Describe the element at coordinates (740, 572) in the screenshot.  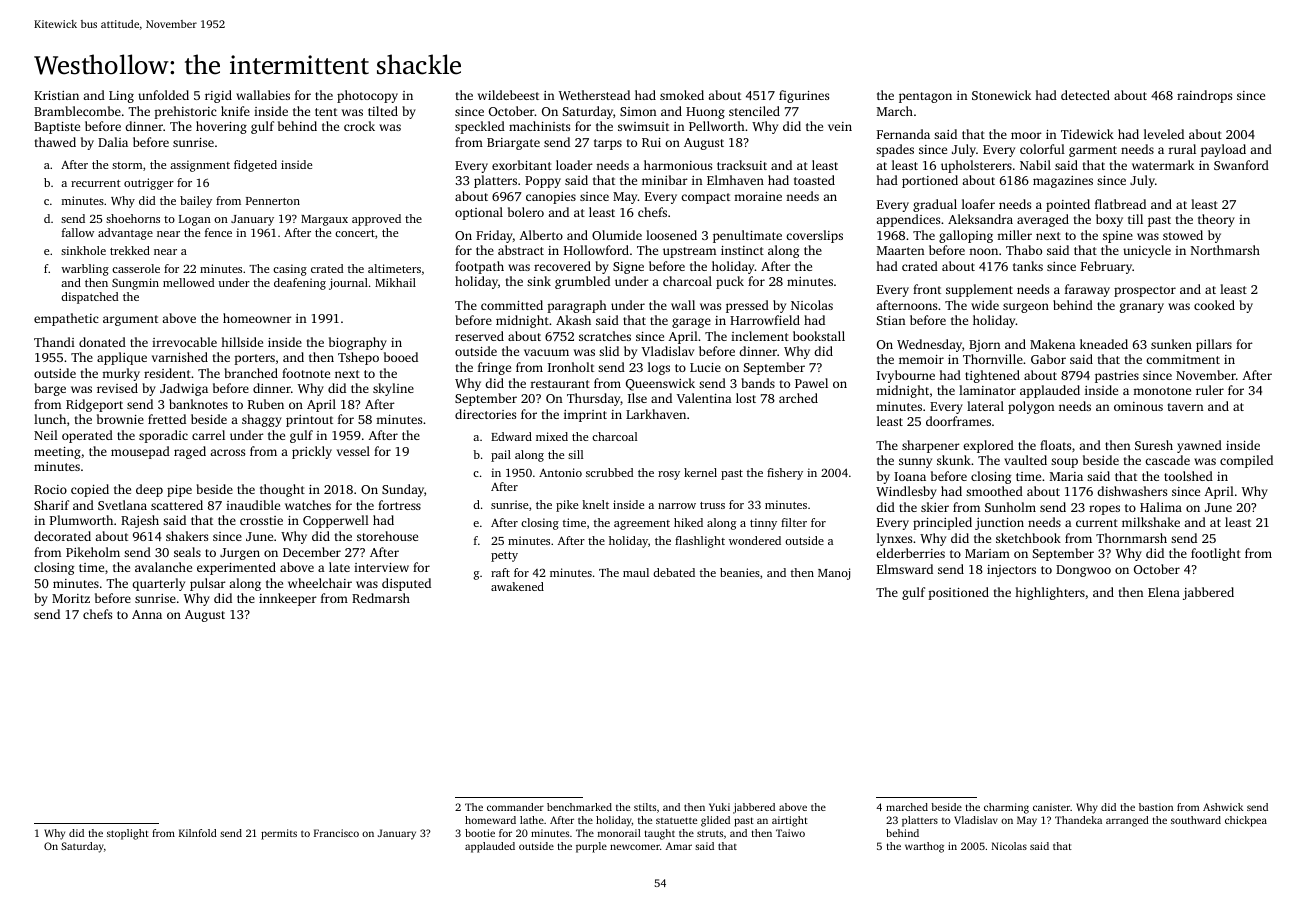
I see `beanies` at that location.
